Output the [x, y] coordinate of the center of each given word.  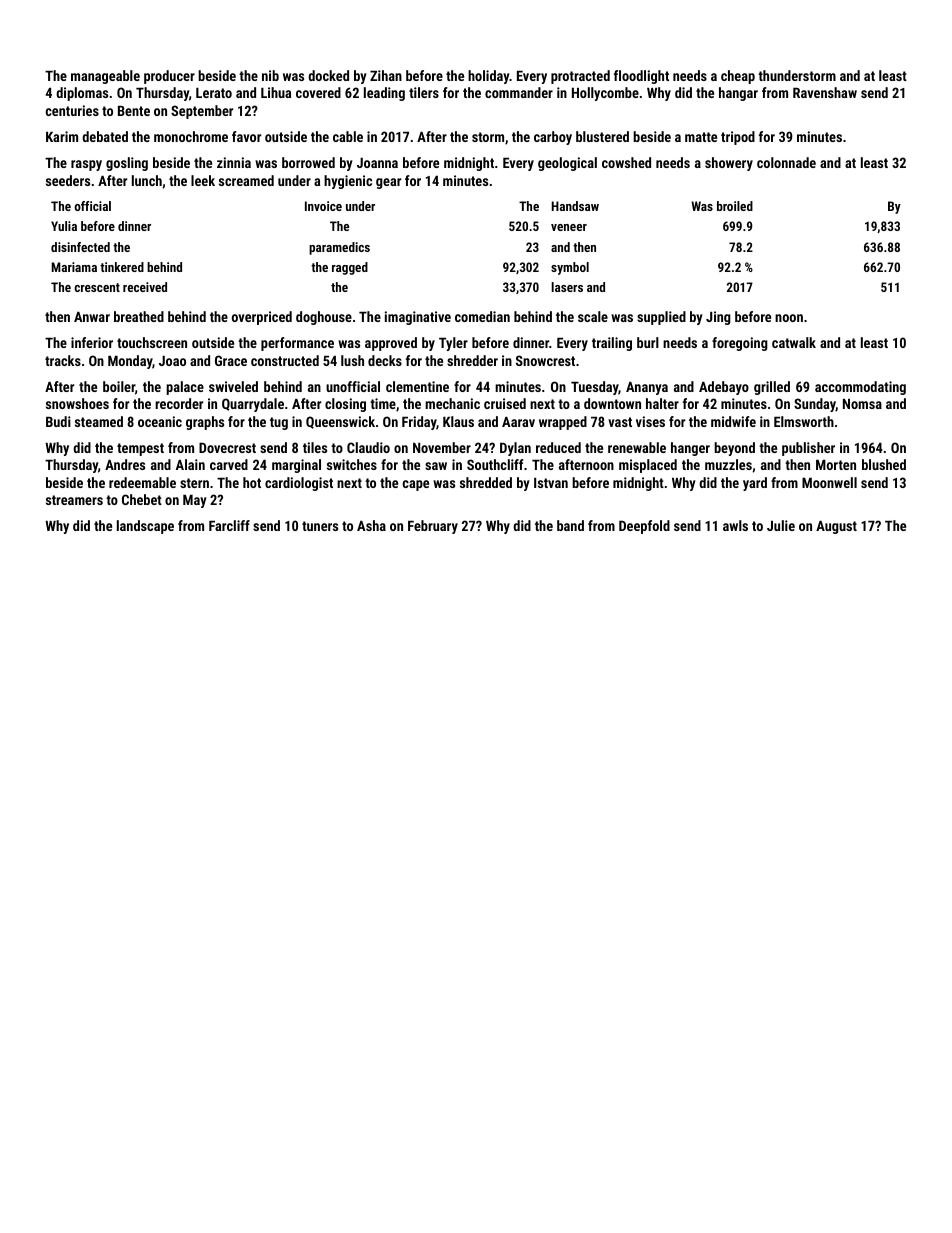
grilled [772, 388]
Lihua [276, 92]
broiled [735, 206]
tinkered [122, 267]
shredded [486, 482]
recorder [179, 403]
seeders [68, 180]
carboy [553, 138]
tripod [738, 138]
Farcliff [229, 525]
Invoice [323, 206]
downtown [612, 403]
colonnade [786, 162]
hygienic [348, 182]
